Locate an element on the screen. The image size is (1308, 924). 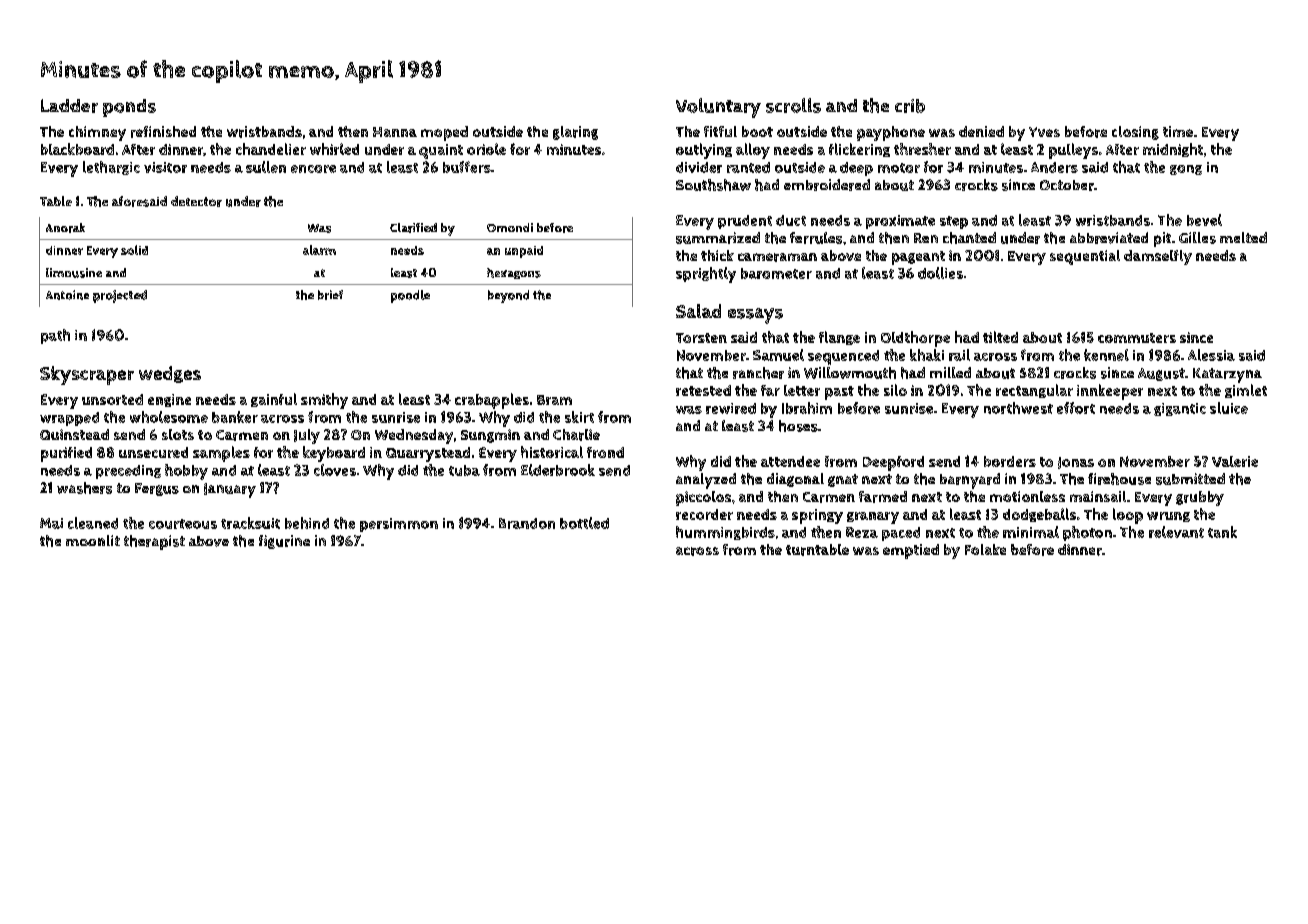
smithy is located at coordinates (324, 401).
